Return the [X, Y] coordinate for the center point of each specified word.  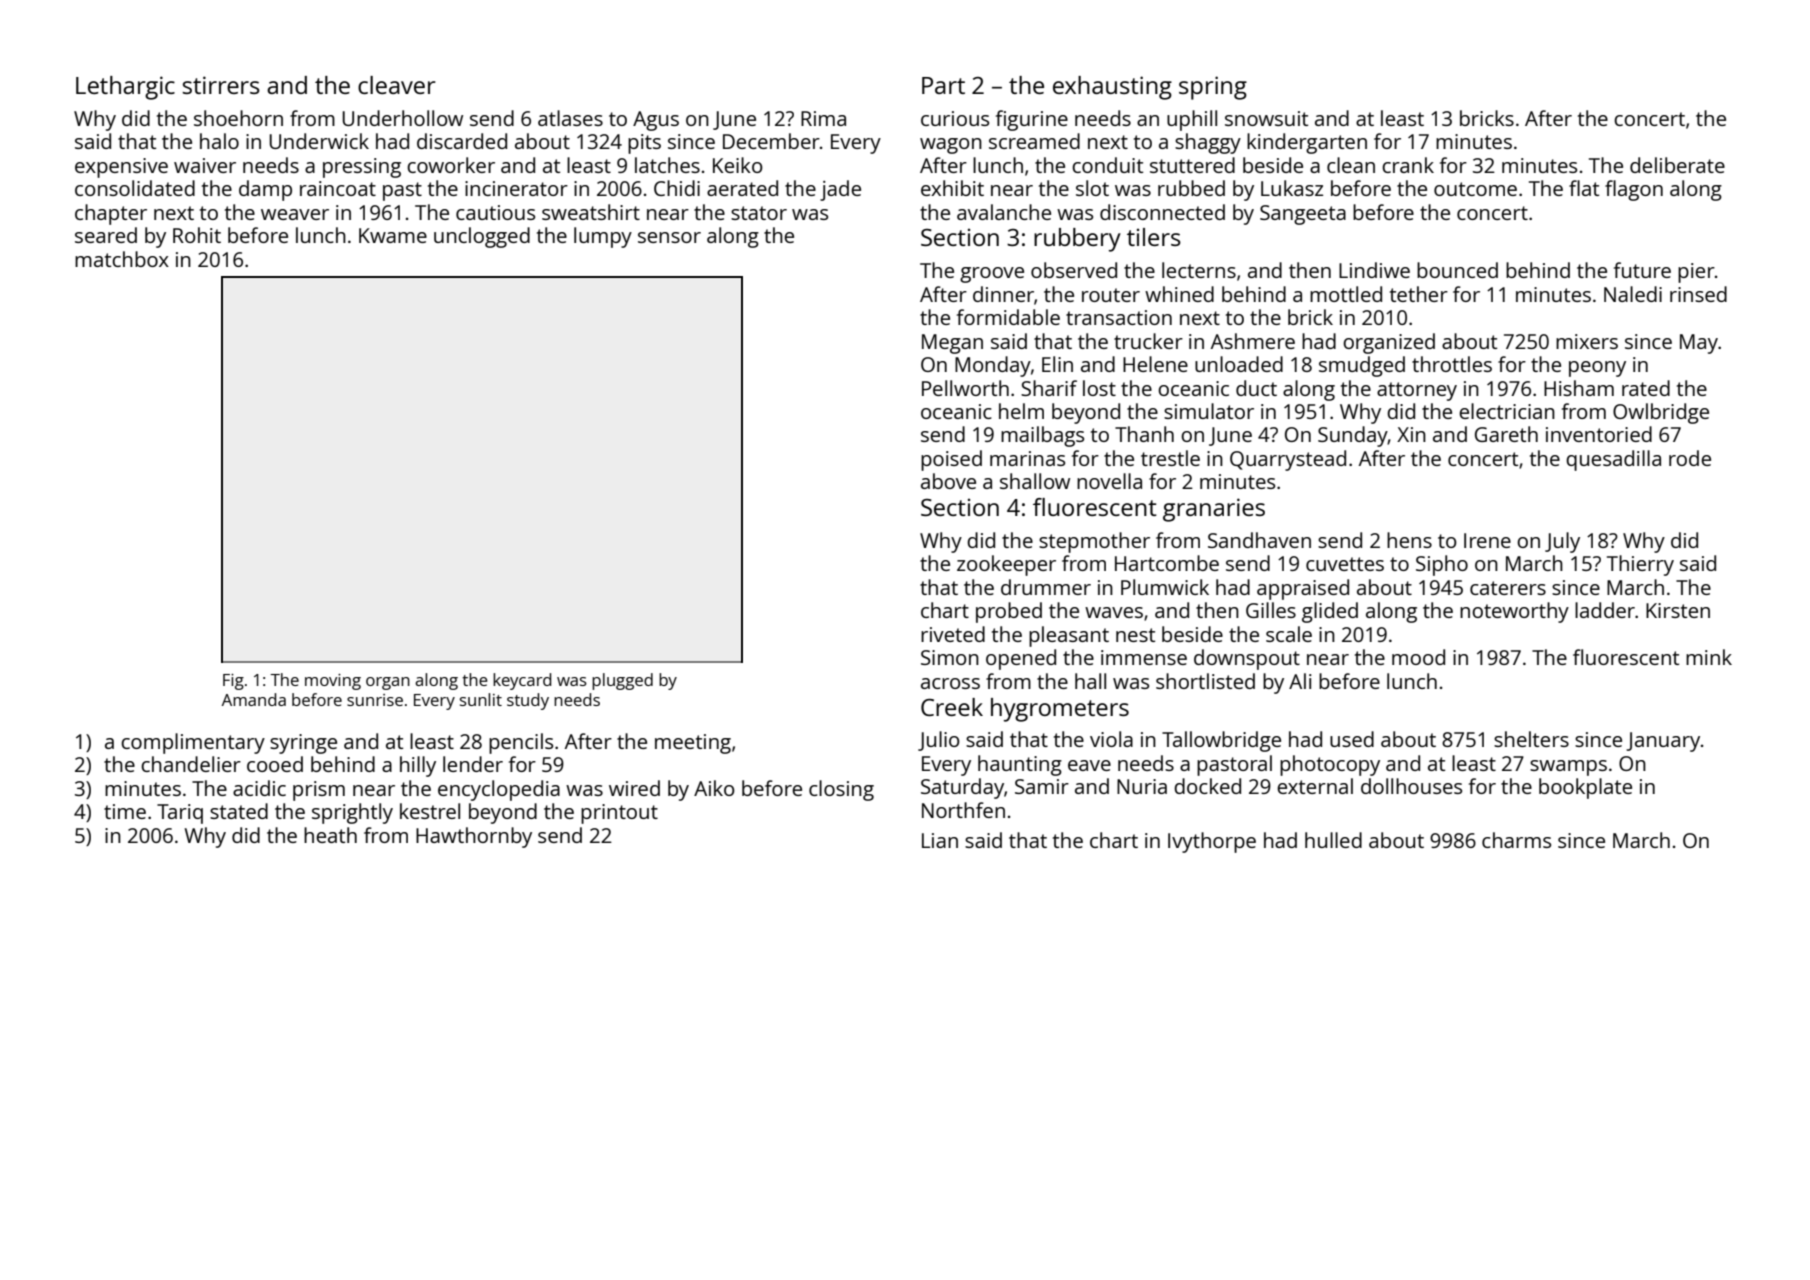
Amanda [254, 699]
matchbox [122, 259]
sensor [669, 237]
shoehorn [238, 118]
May [1699, 344]
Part [943, 85]
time [125, 811]
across [950, 683]
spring [1213, 88]
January [1663, 742]
